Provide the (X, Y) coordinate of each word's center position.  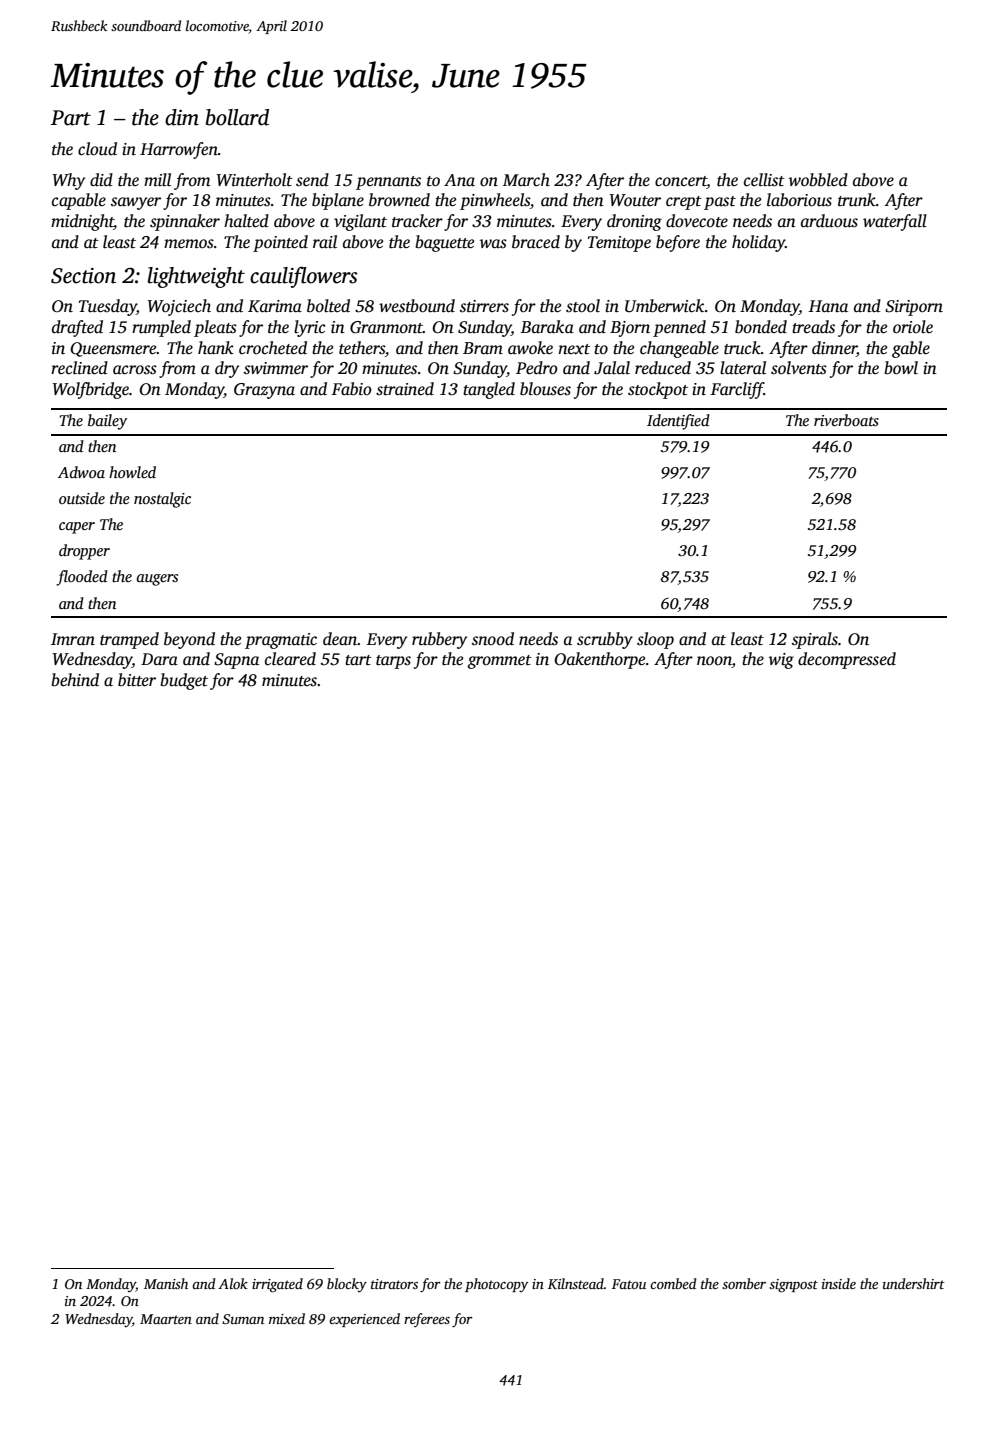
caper (77, 528)
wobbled (818, 180)
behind (75, 680)
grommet (499, 662)
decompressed (847, 660)
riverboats (846, 420)
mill (157, 179)
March (526, 180)
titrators (394, 1284)
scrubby (605, 640)
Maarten (166, 1319)
